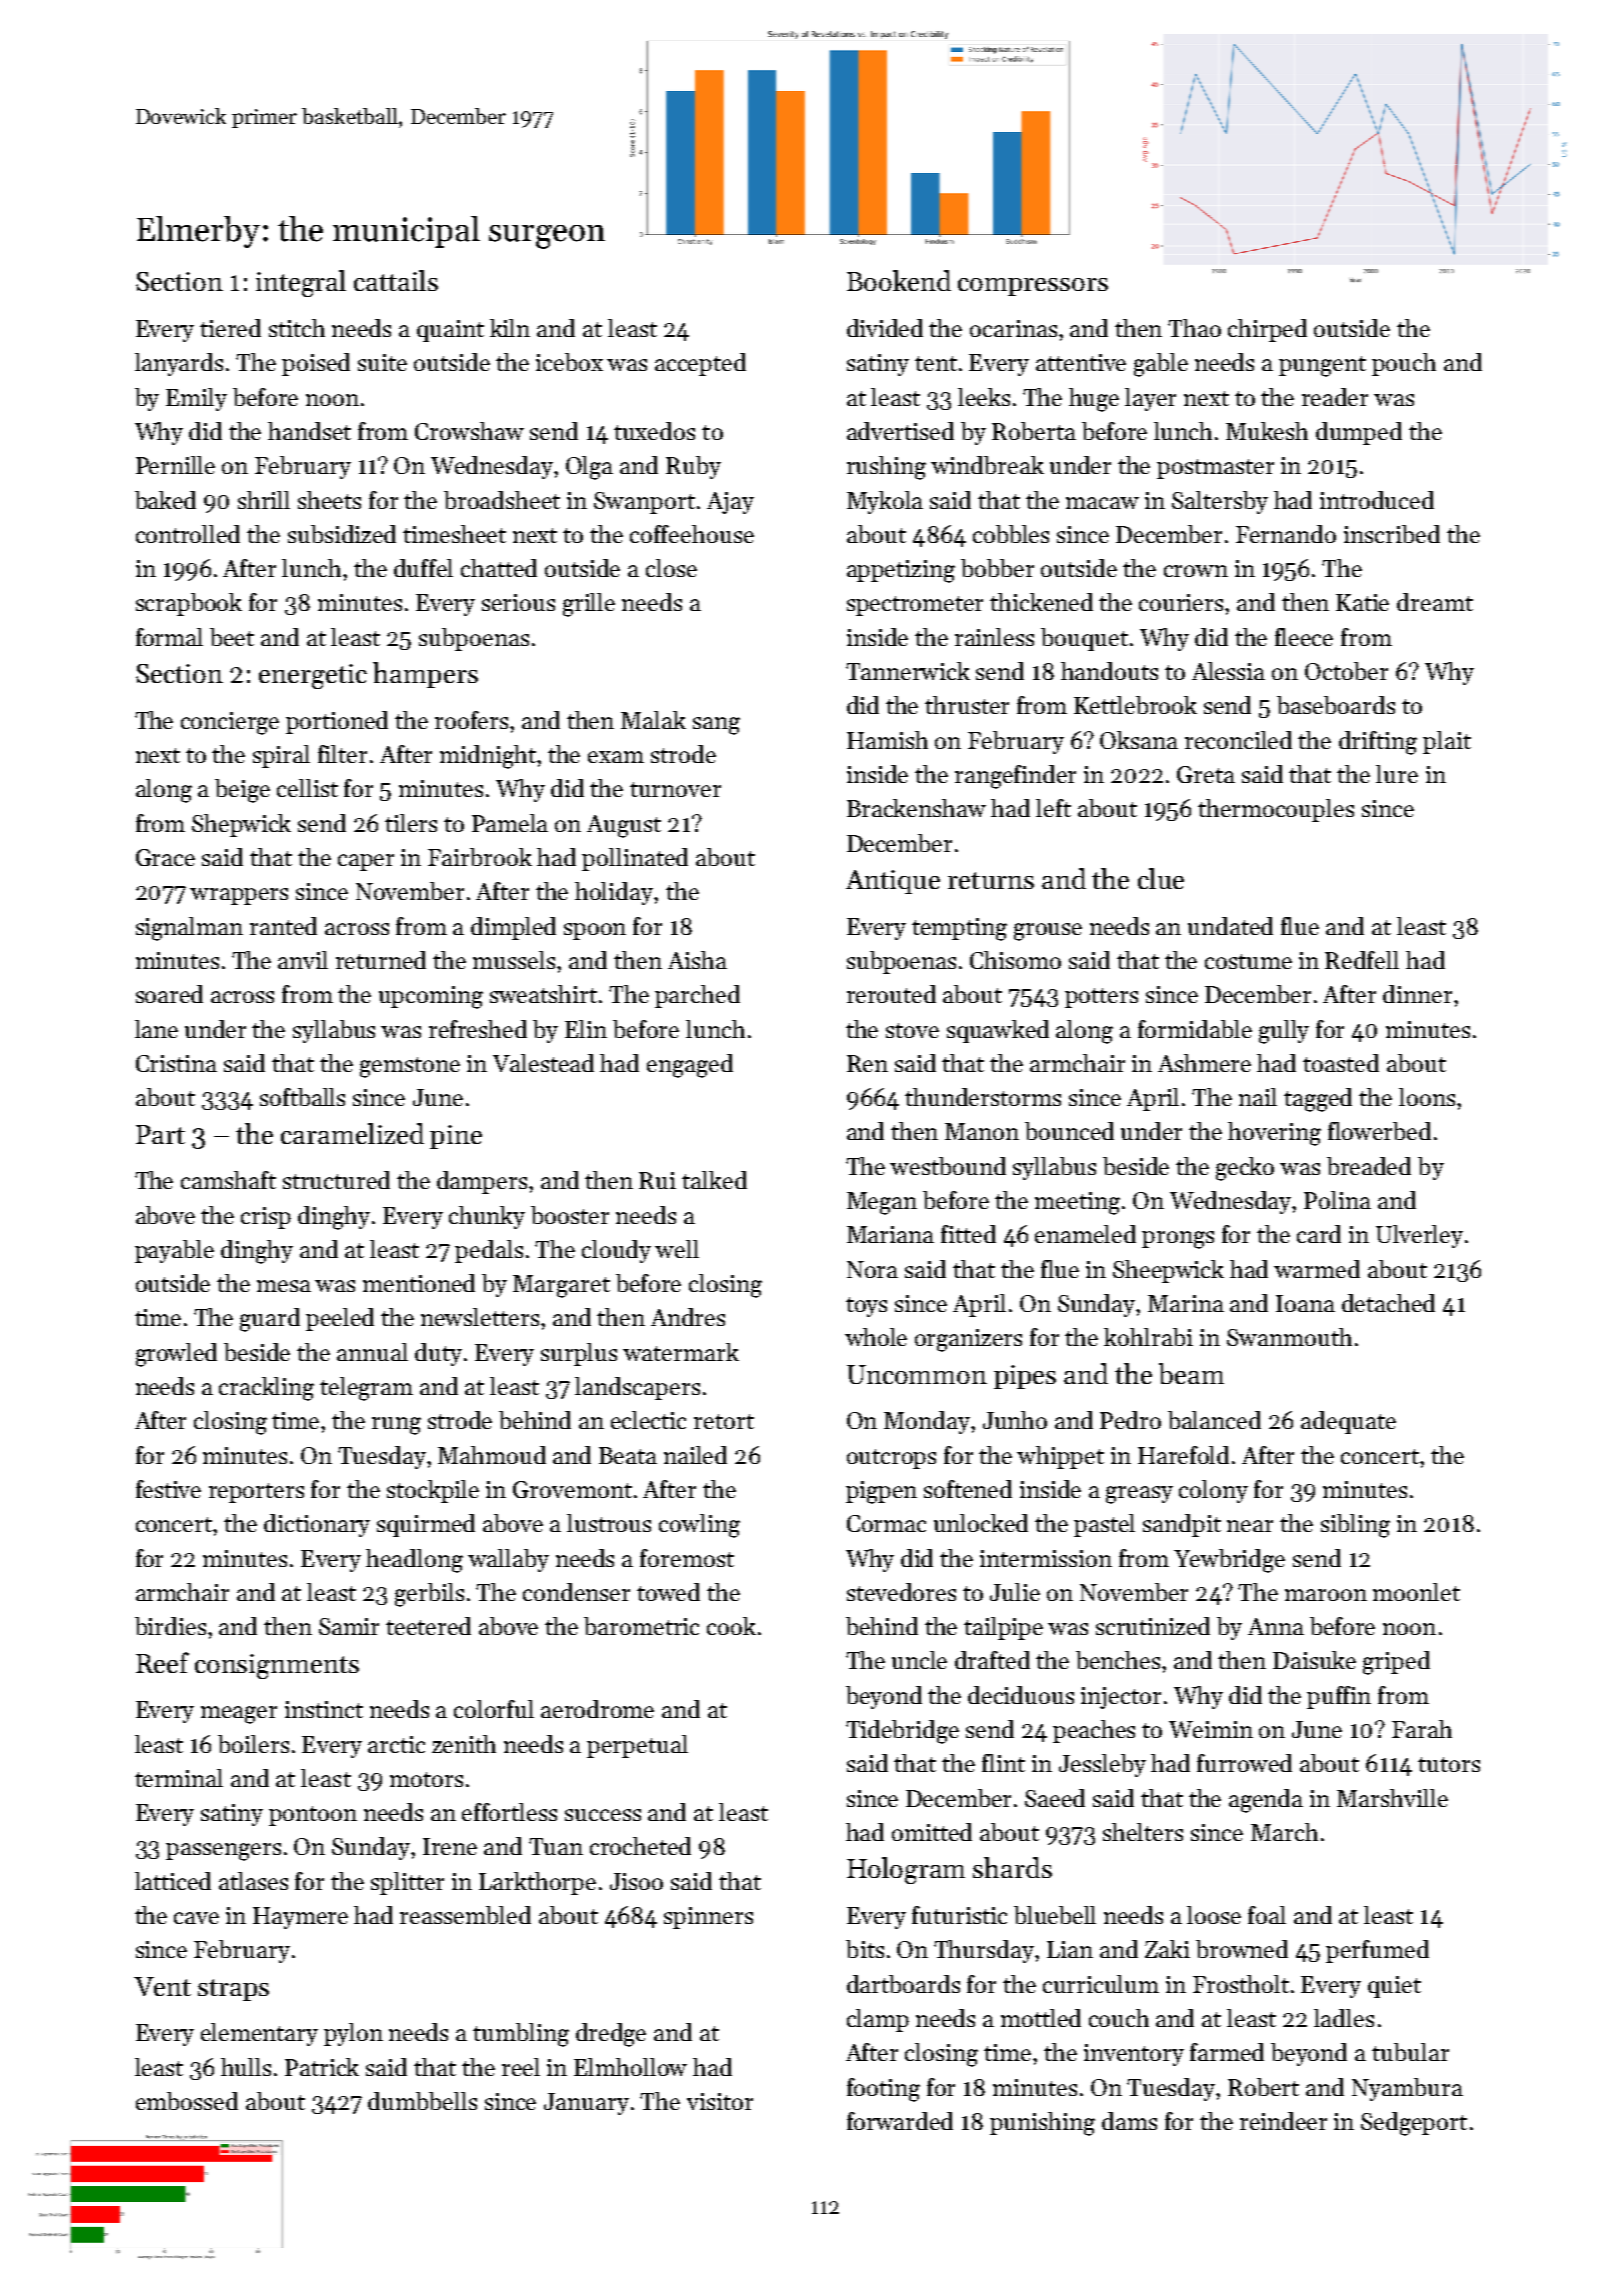 The width and height of the document is (1620, 2292). Describe the element at coordinates (968, 1234) in the document. I see `fitted` at that location.
